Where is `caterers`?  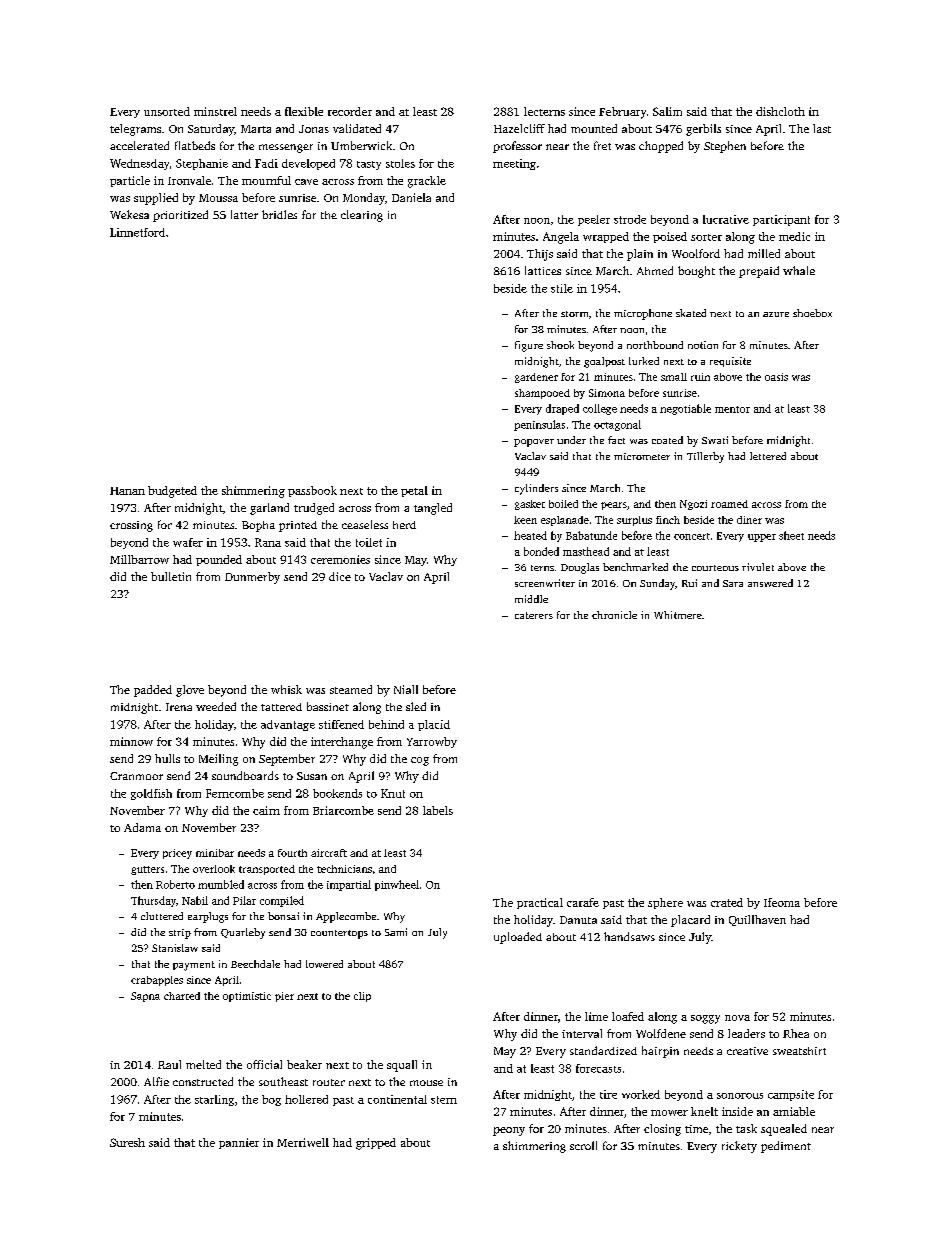
caterers is located at coordinates (534, 615).
